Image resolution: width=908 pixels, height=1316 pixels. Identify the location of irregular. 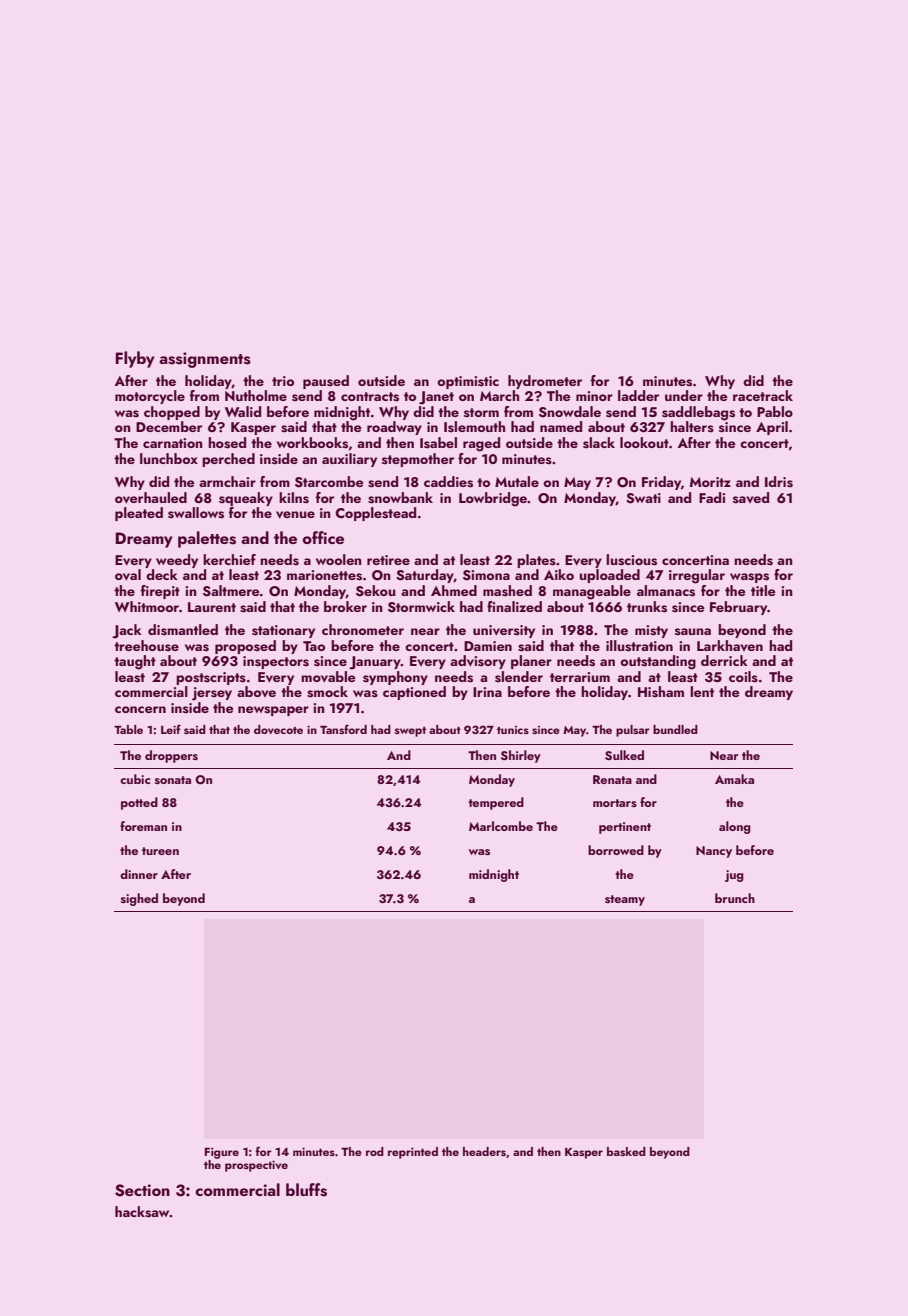
(697, 576).
